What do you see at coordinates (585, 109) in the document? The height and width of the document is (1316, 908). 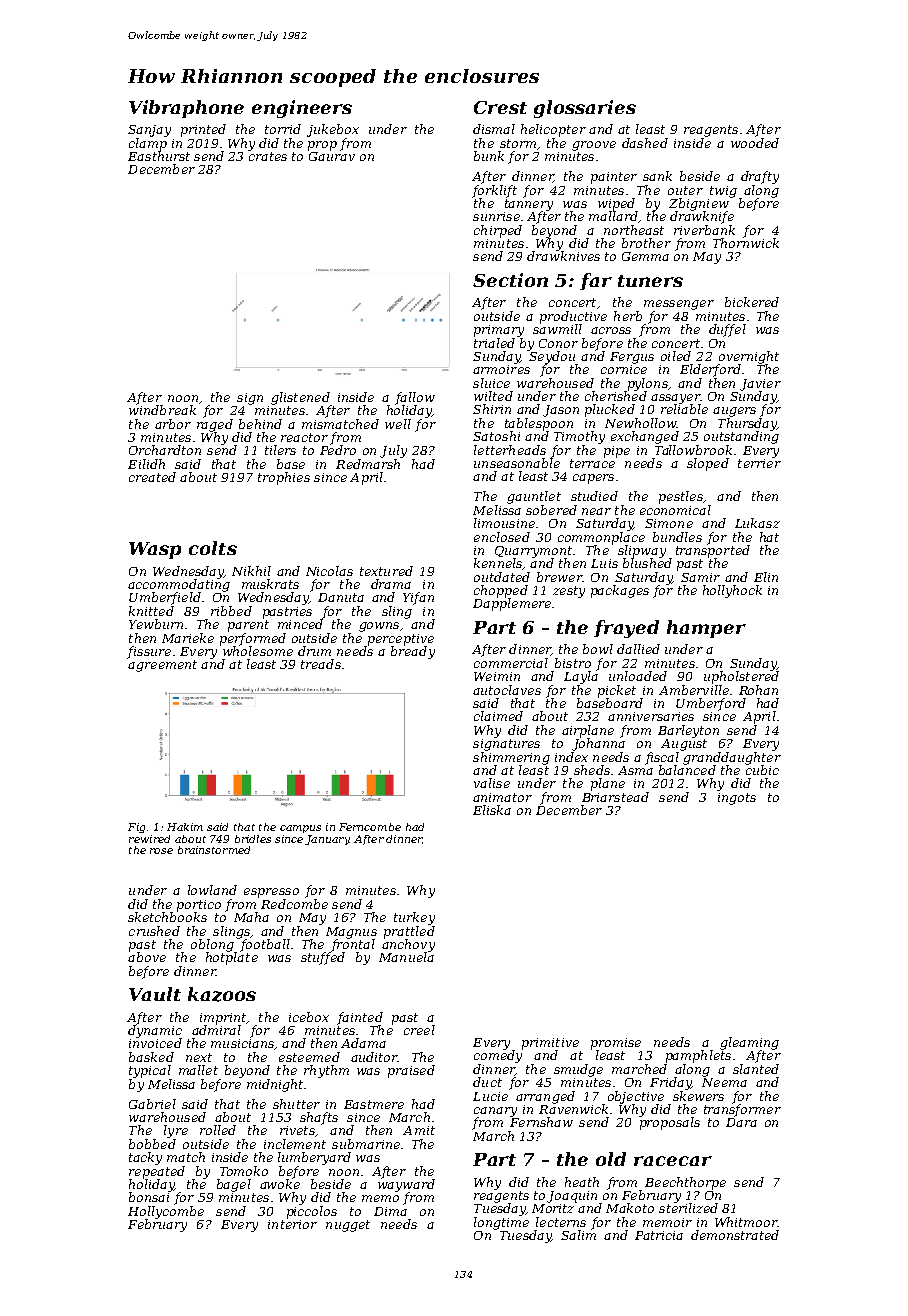 I see `glossaries` at bounding box center [585, 109].
